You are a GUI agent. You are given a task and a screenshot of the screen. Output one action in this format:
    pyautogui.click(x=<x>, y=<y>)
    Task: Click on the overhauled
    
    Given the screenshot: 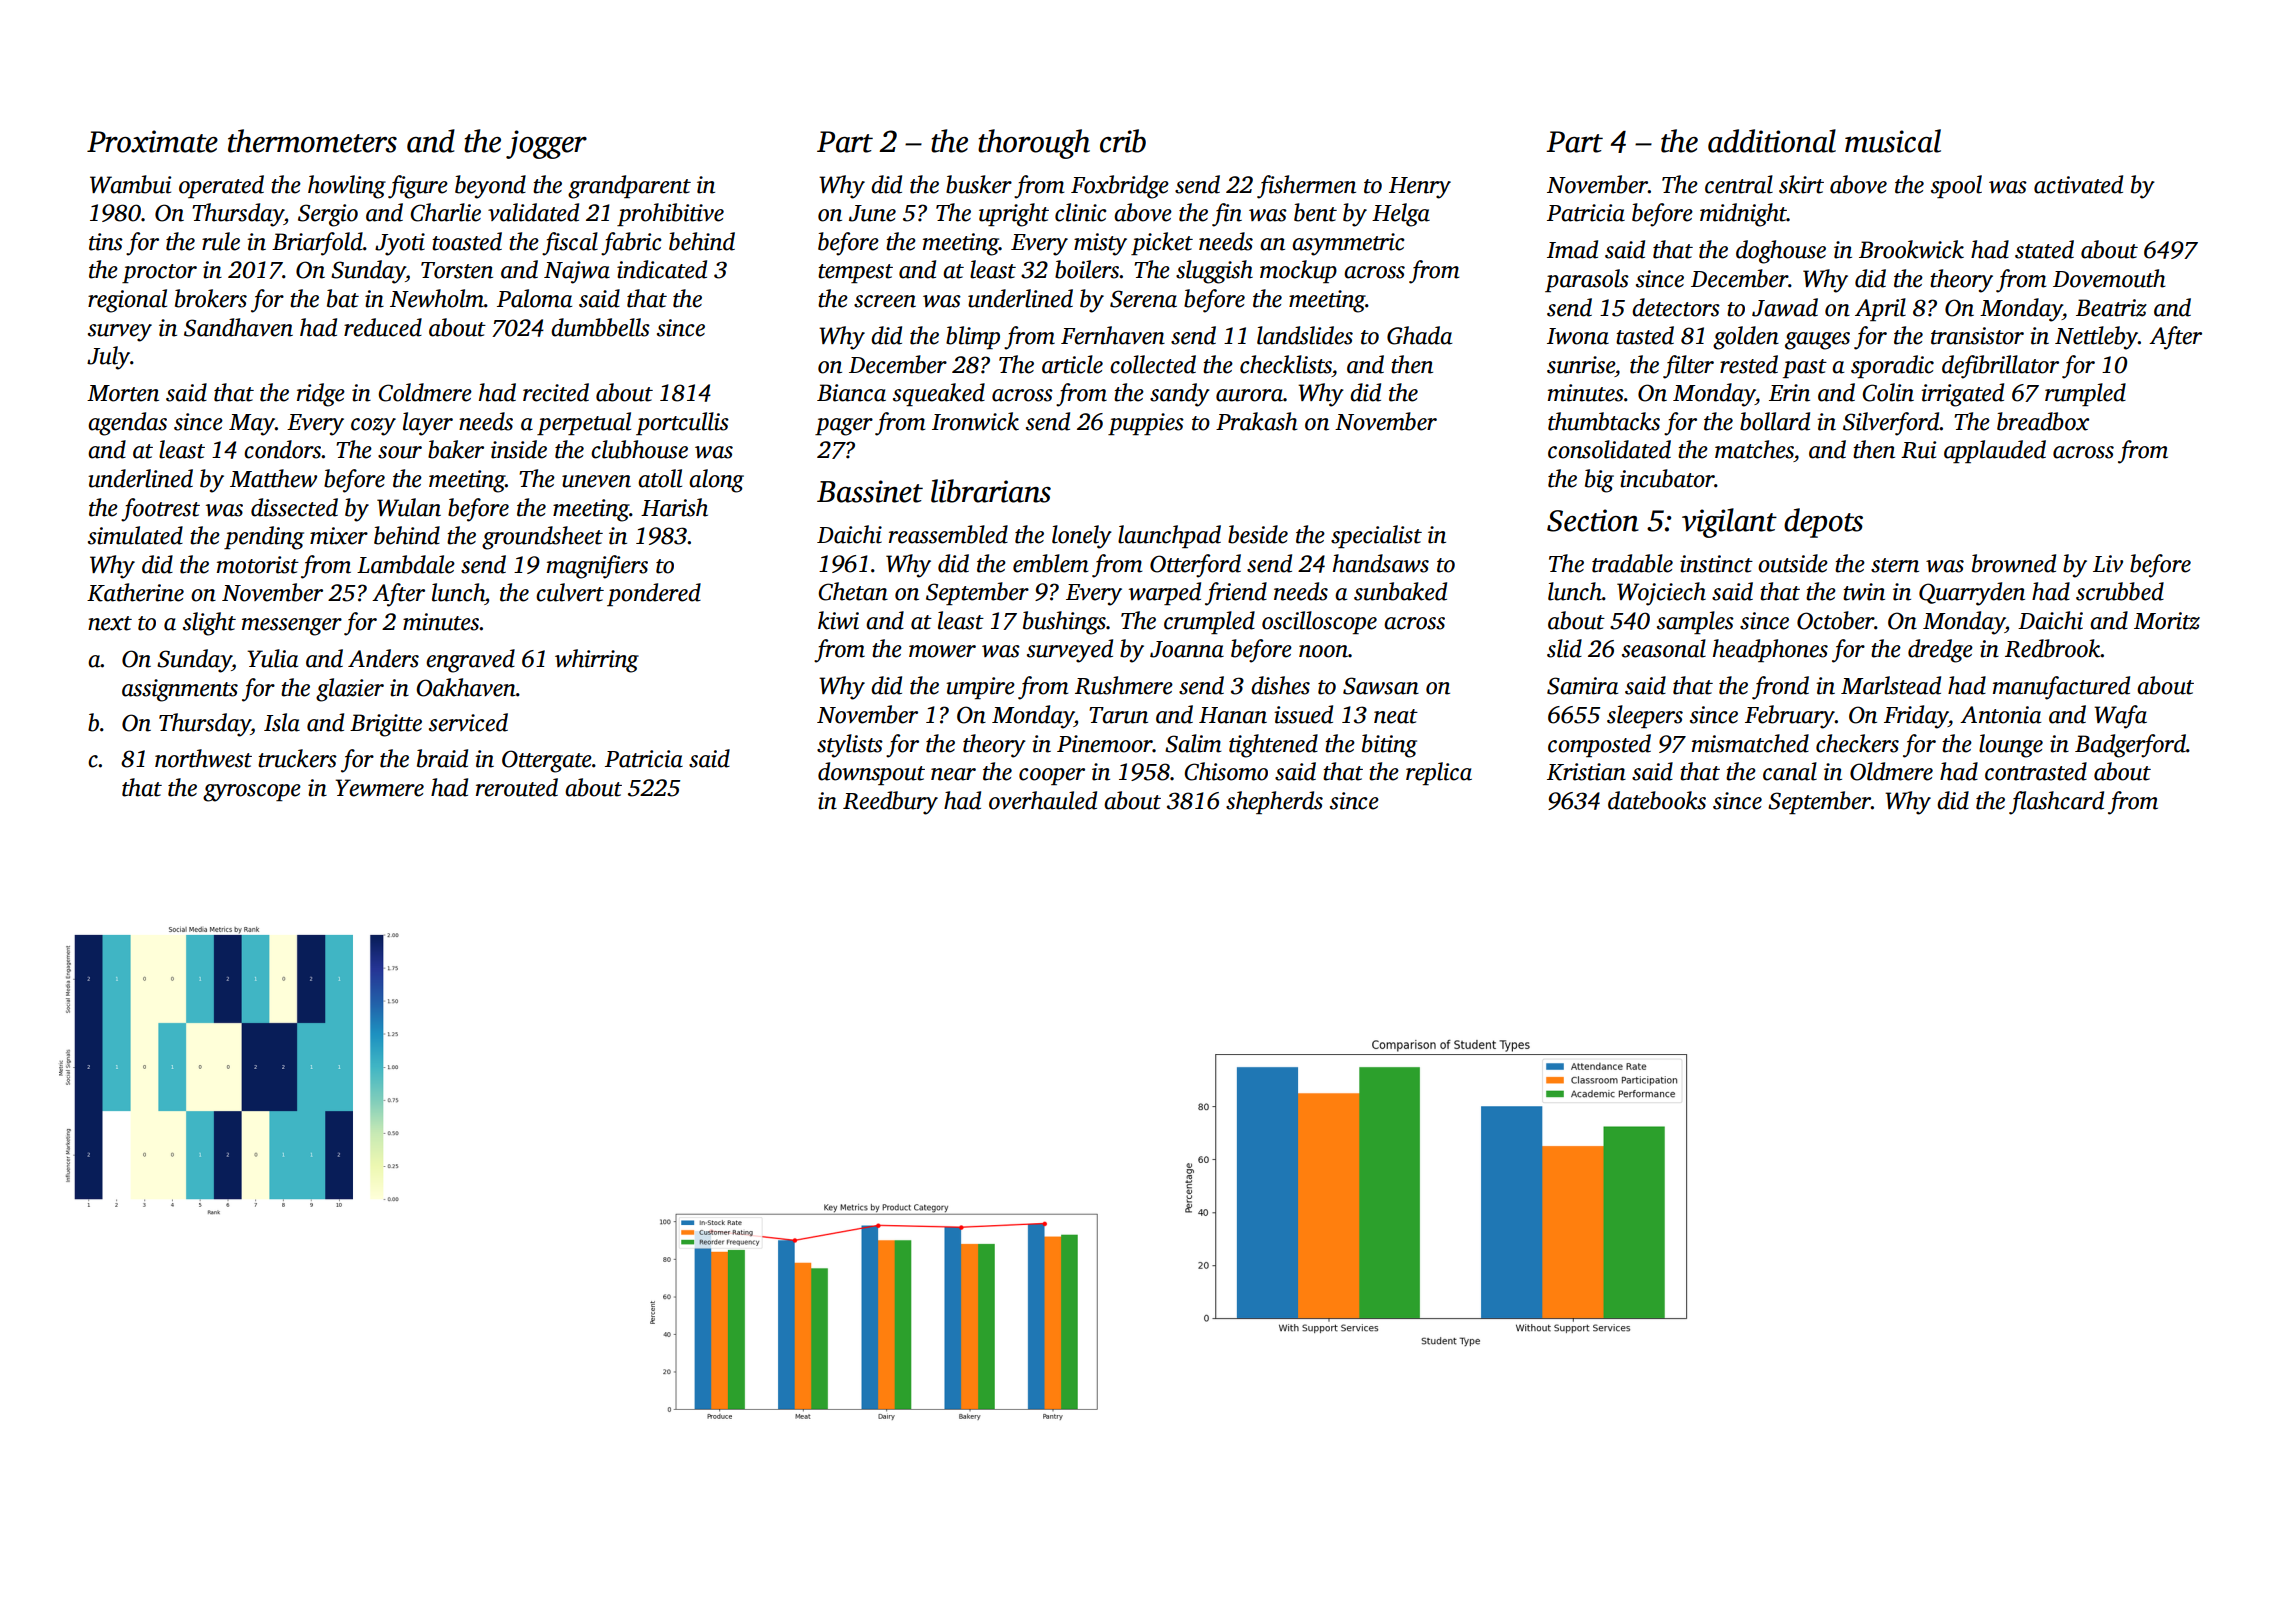 What is the action you would take?
    pyautogui.click(x=1043, y=800)
